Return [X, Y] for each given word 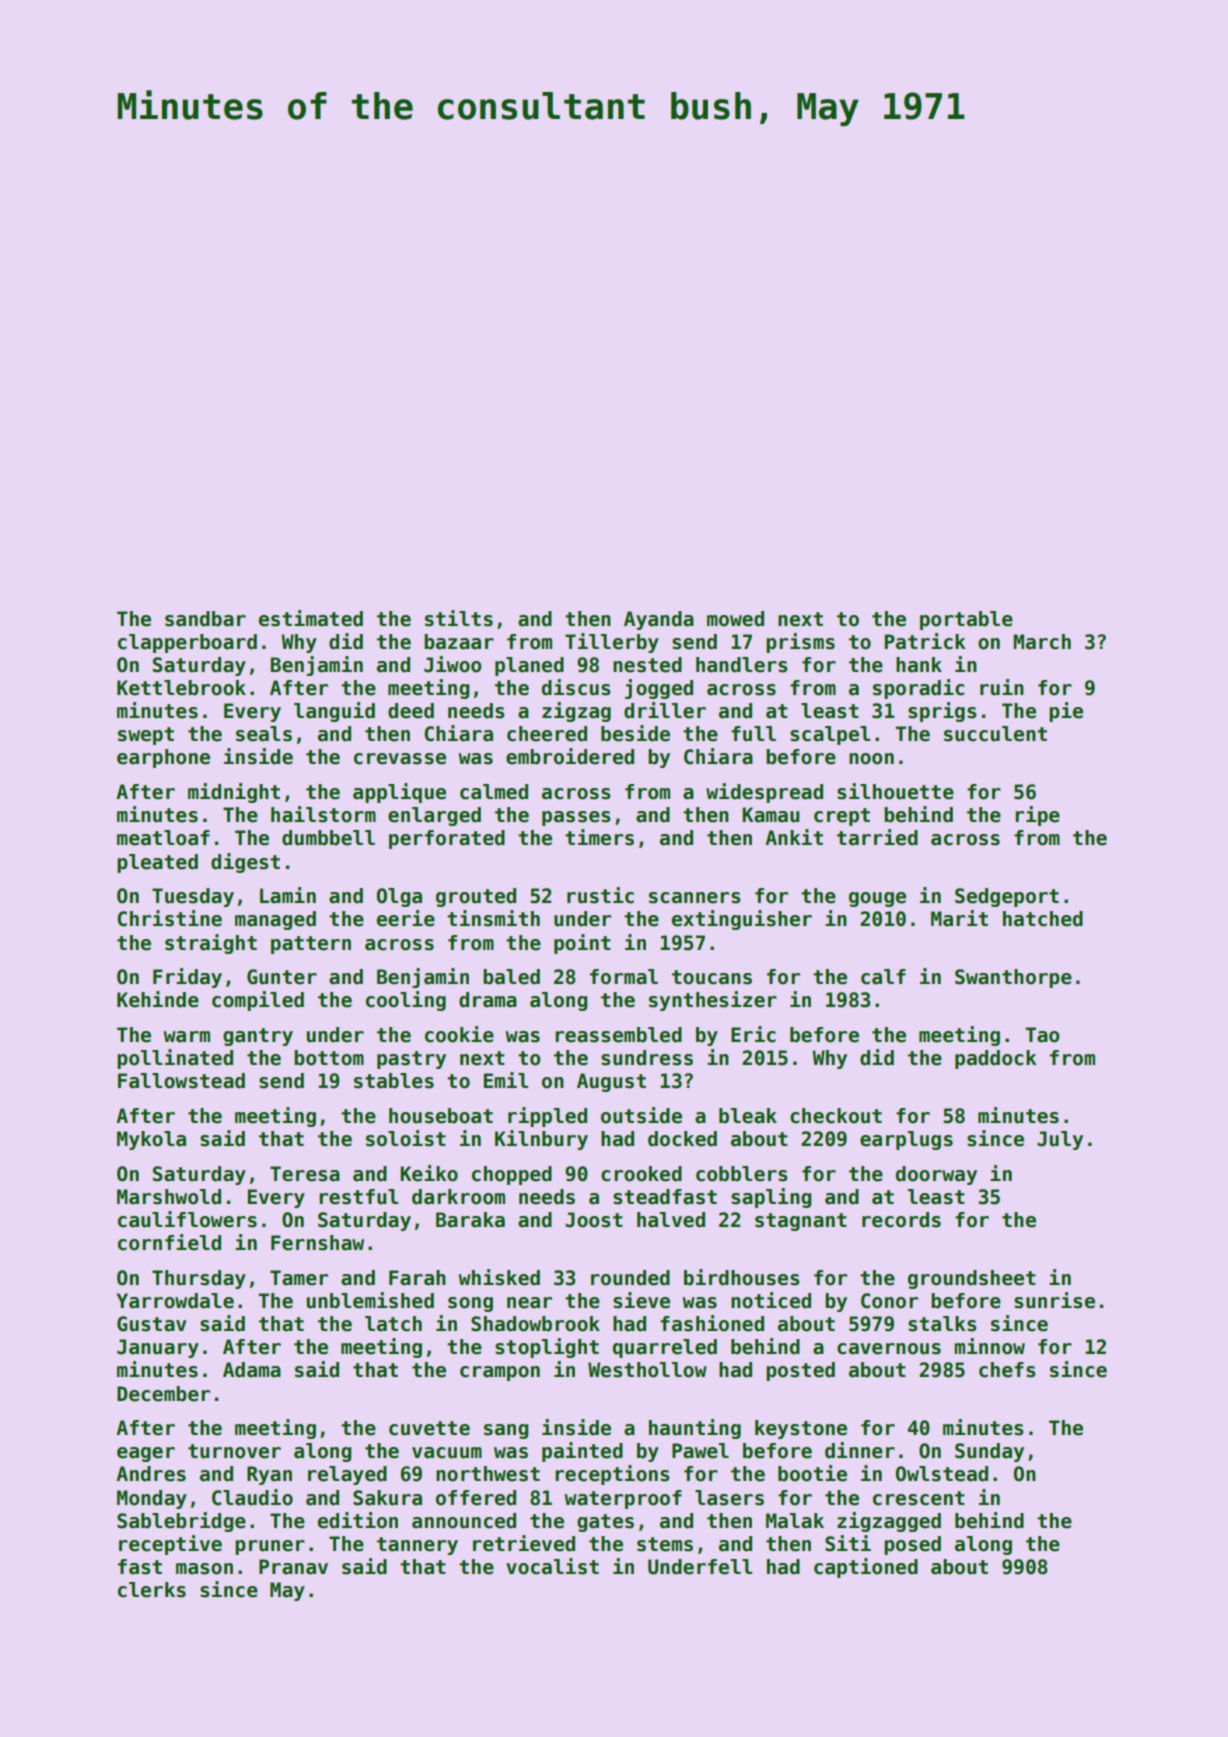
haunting [695, 1429]
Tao [1042, 1035]
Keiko [429, 1173]
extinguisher [742, 920]
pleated [157, 863]
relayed [347, 1475]
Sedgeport [1007, 897]
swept [146, 736]
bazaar [459, 642]
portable [966, 620]
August [611, 1082]
